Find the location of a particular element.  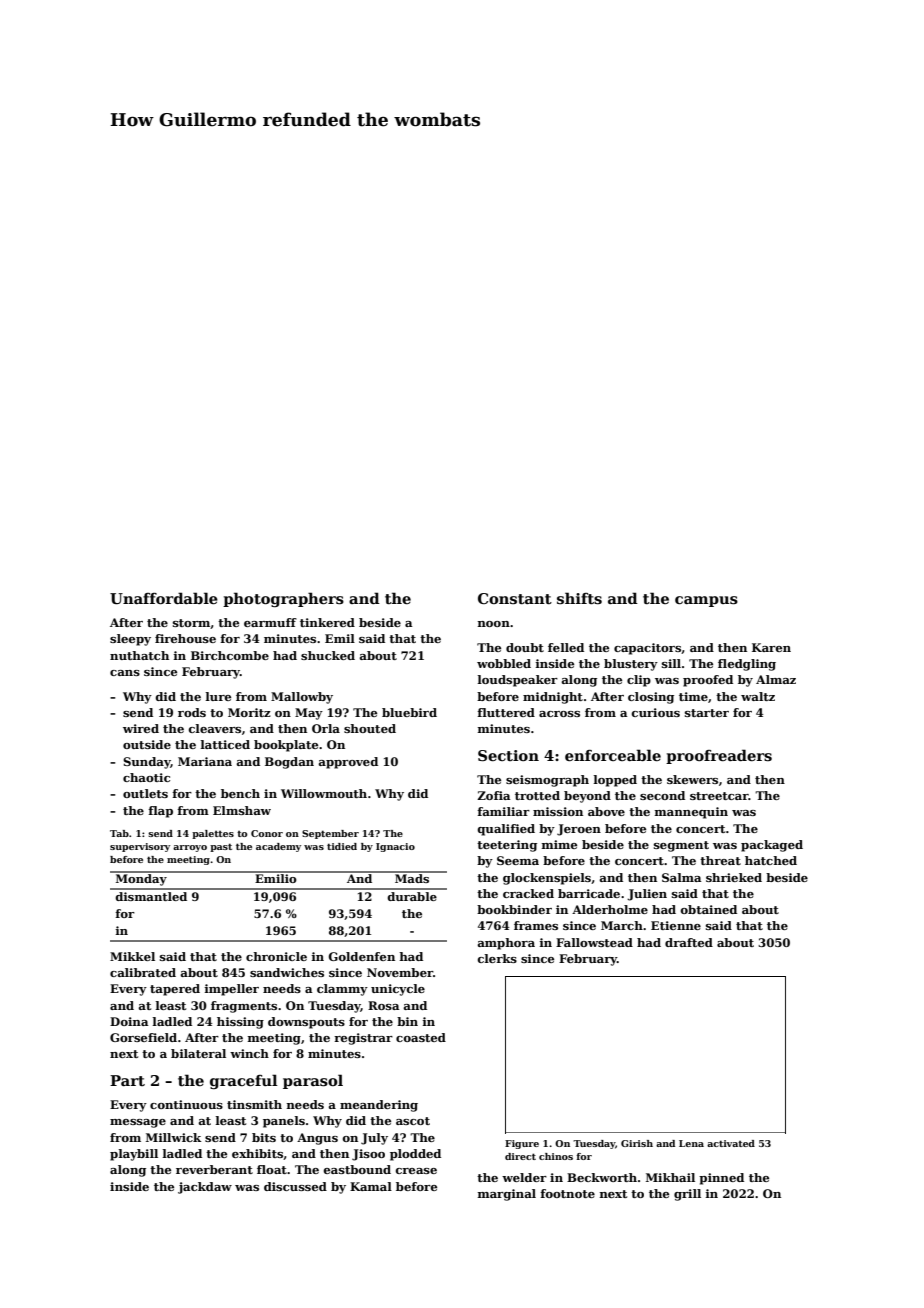

shifts is located at coordinates (579, 598).
